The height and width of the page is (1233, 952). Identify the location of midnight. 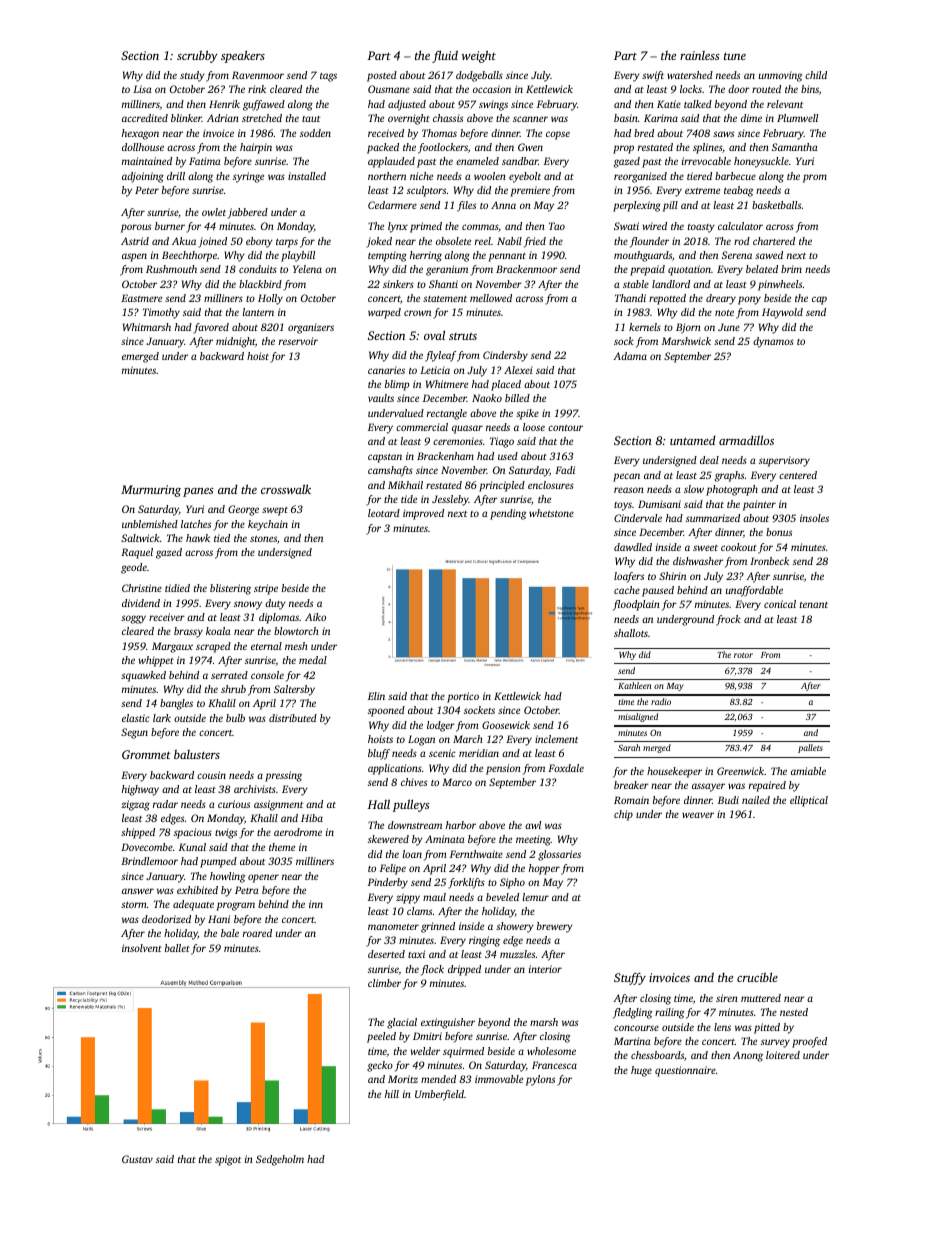
(235, 342).
